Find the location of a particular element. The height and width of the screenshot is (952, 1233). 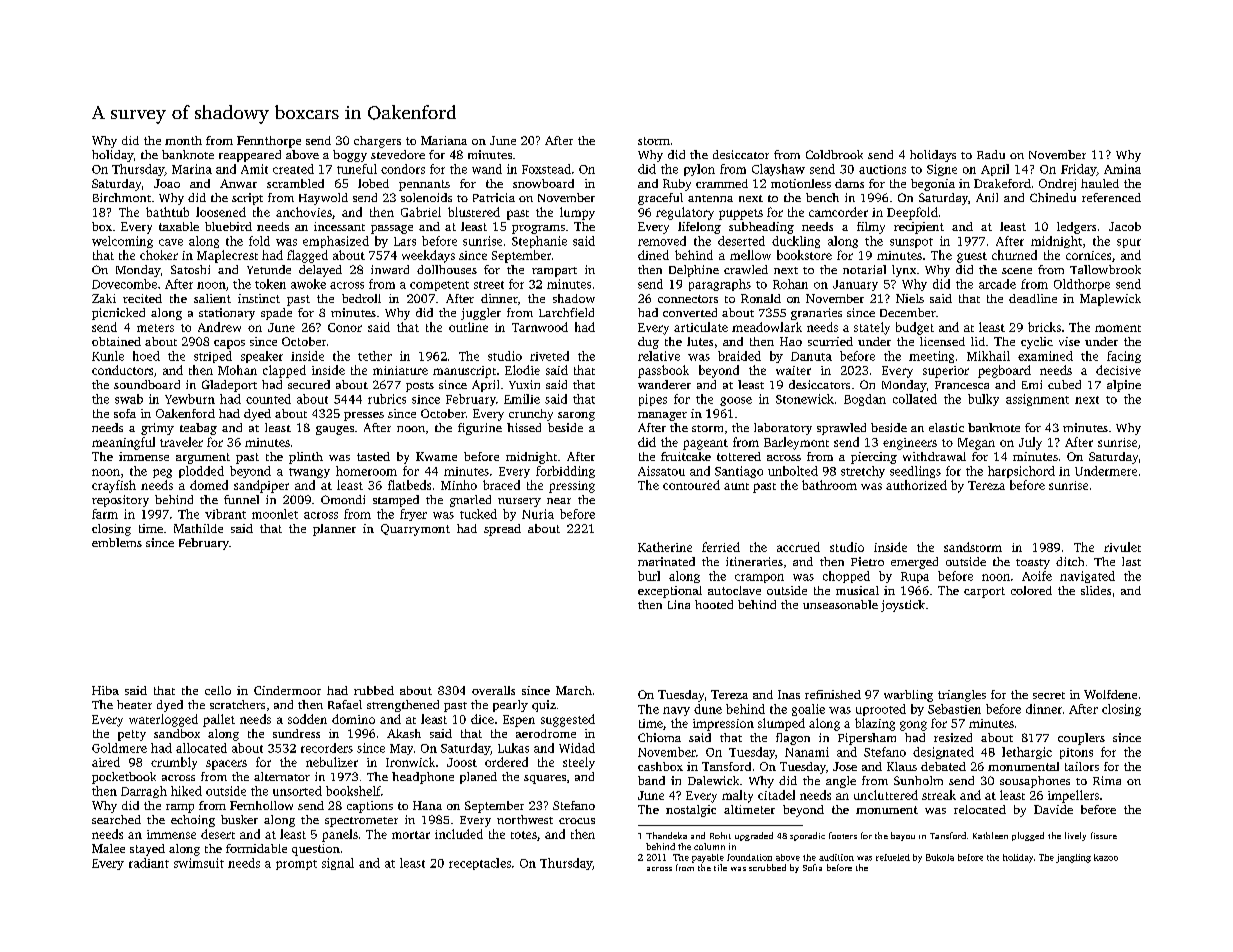

month is located at coordinates (183, 140).
